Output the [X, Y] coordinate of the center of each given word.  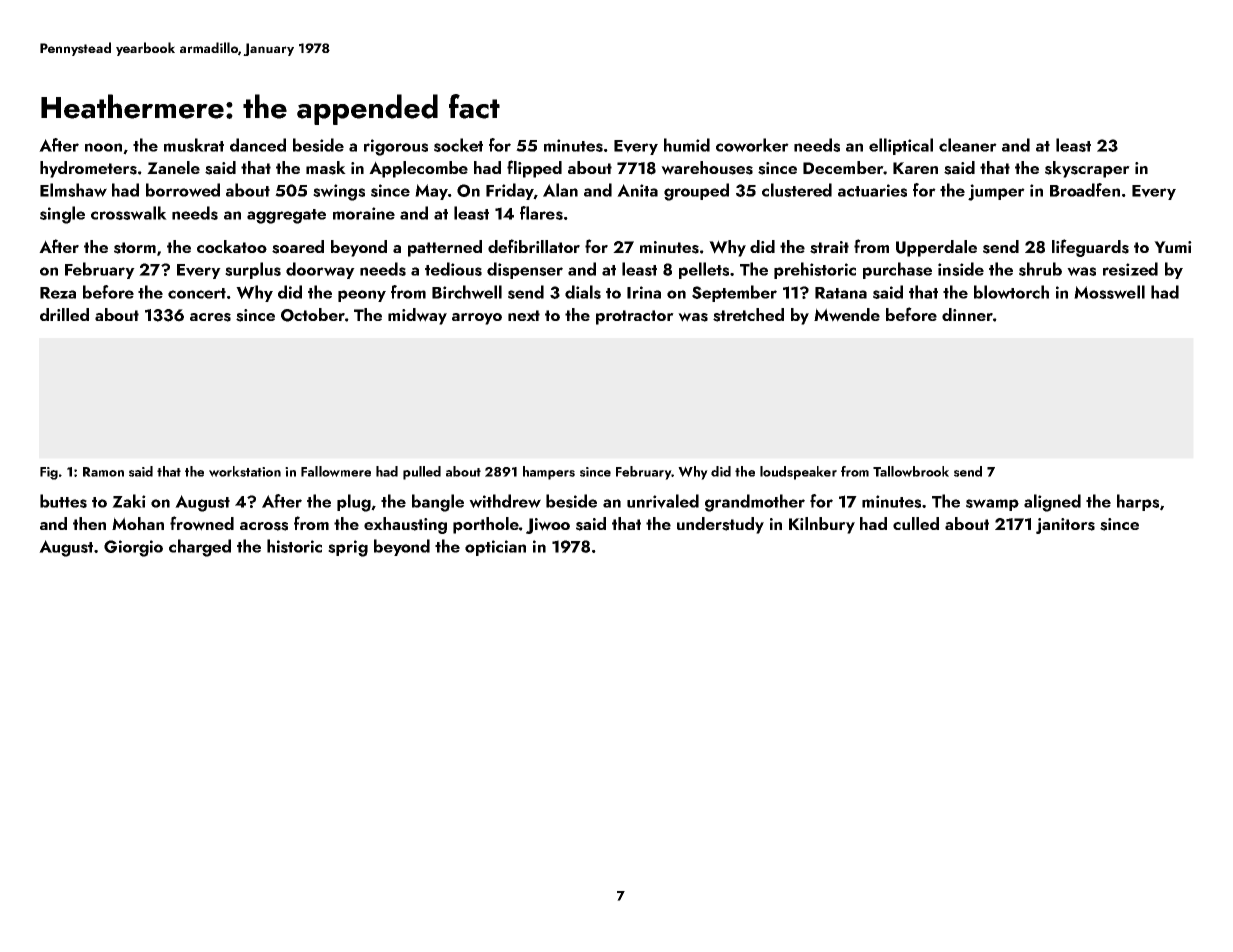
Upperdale [936, 248]
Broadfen [1085, 190]
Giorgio [133, 548]
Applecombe [418, 169]
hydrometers [88, 169]
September [734, 293]
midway [417, 316]
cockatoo [232, 246]
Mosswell [1109, 292]
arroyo [477, 319]
